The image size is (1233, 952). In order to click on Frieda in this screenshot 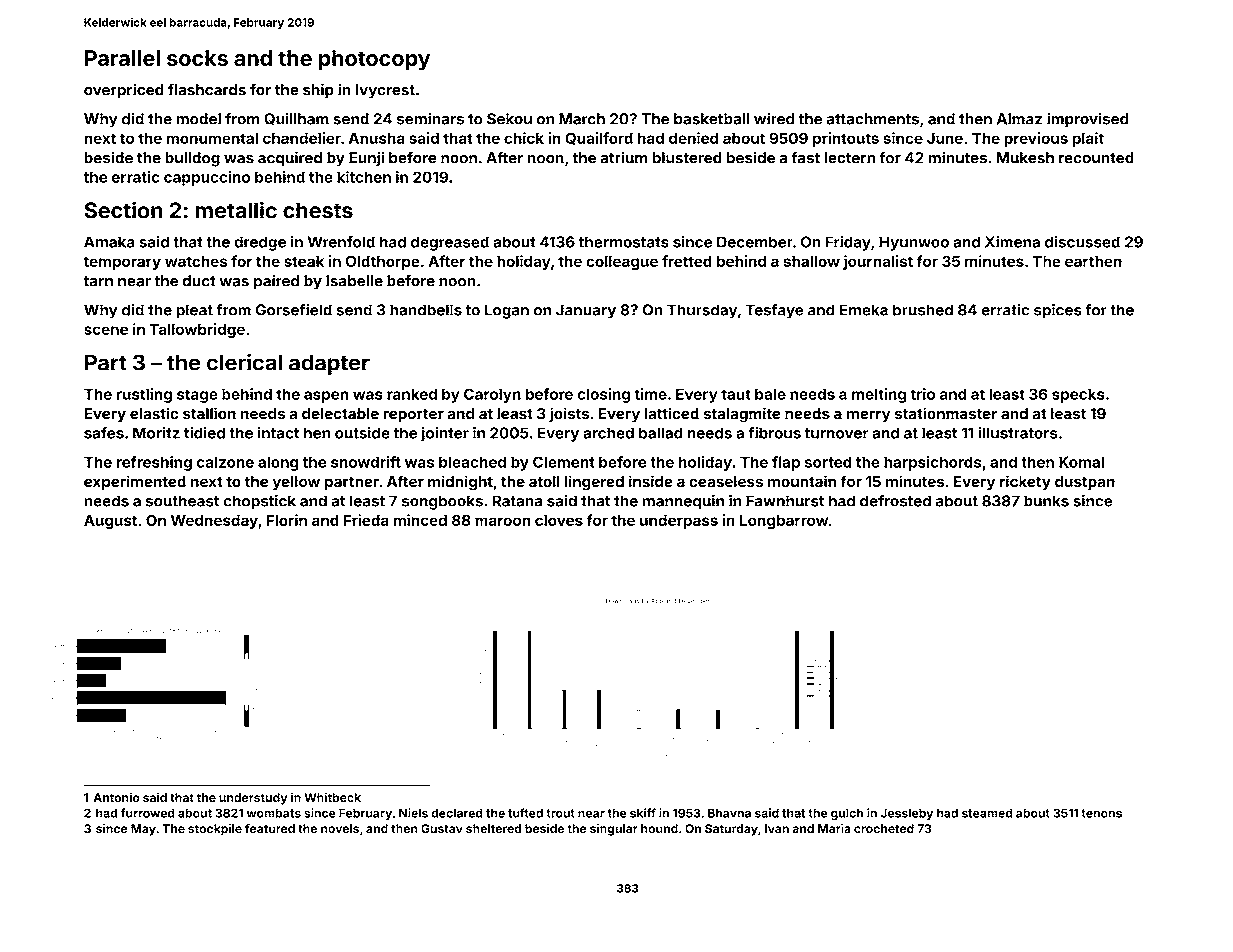, I will do `click(366, 520)`.
